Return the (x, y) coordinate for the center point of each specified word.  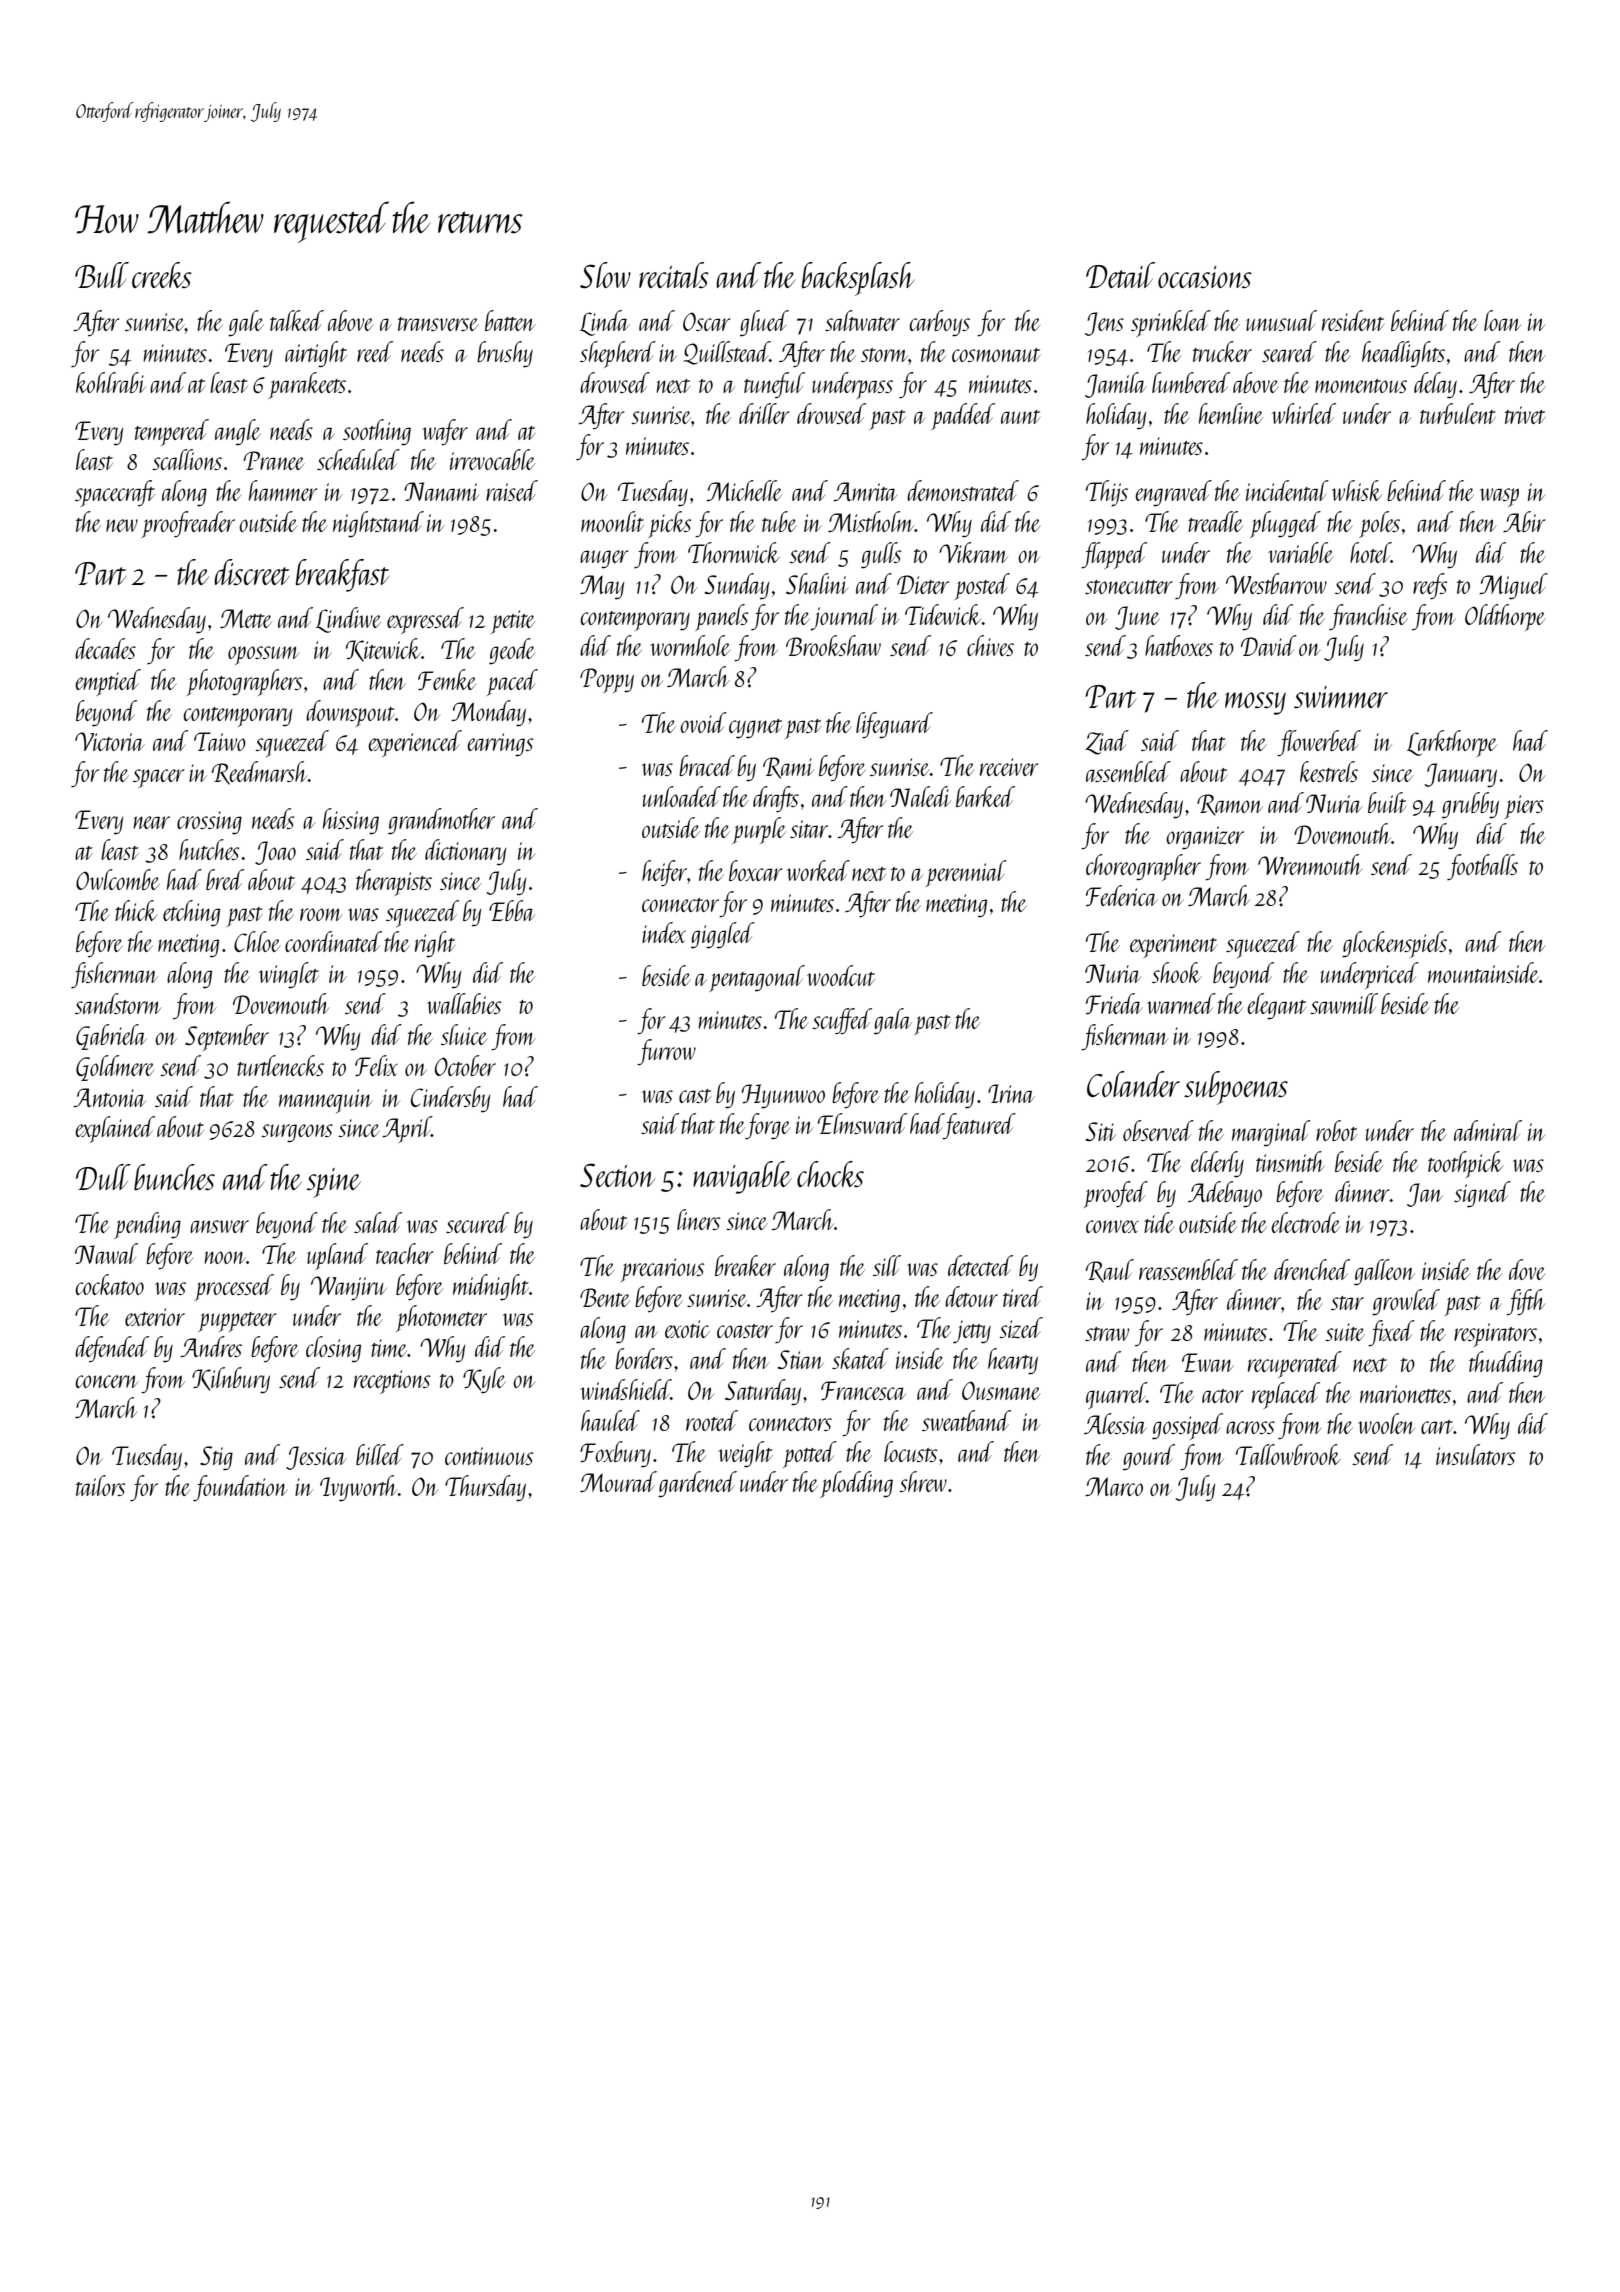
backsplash (858, 279)
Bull (102, 275)
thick (136, 910)
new (122, 525)
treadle (1215, 521)
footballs (1482, 867)
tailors (100, 1485)
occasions (1205, 277)
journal (844, 617)
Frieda (1114, 1003)
